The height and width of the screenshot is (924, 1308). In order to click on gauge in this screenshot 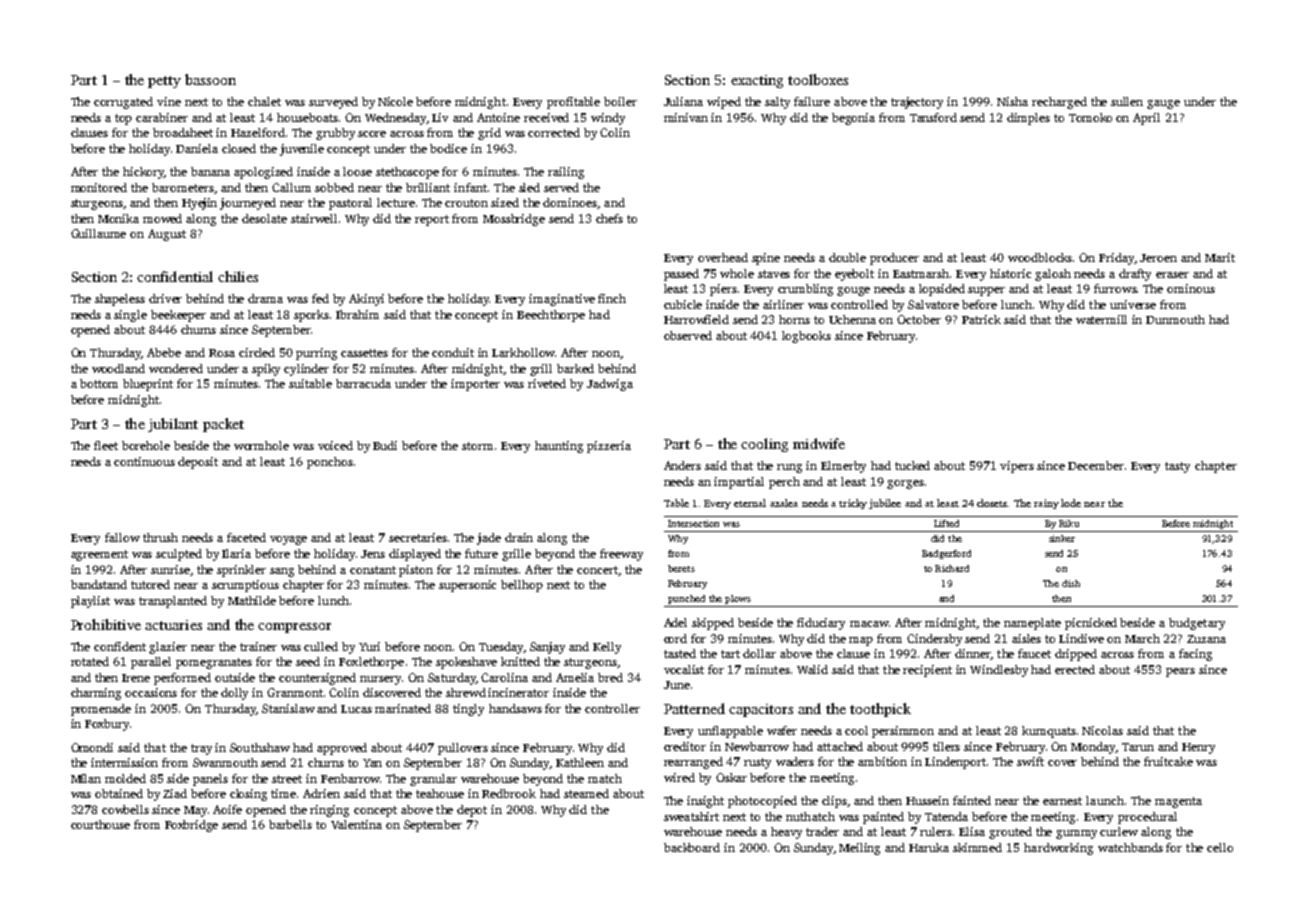, I will do `click(1163, 104)`.
